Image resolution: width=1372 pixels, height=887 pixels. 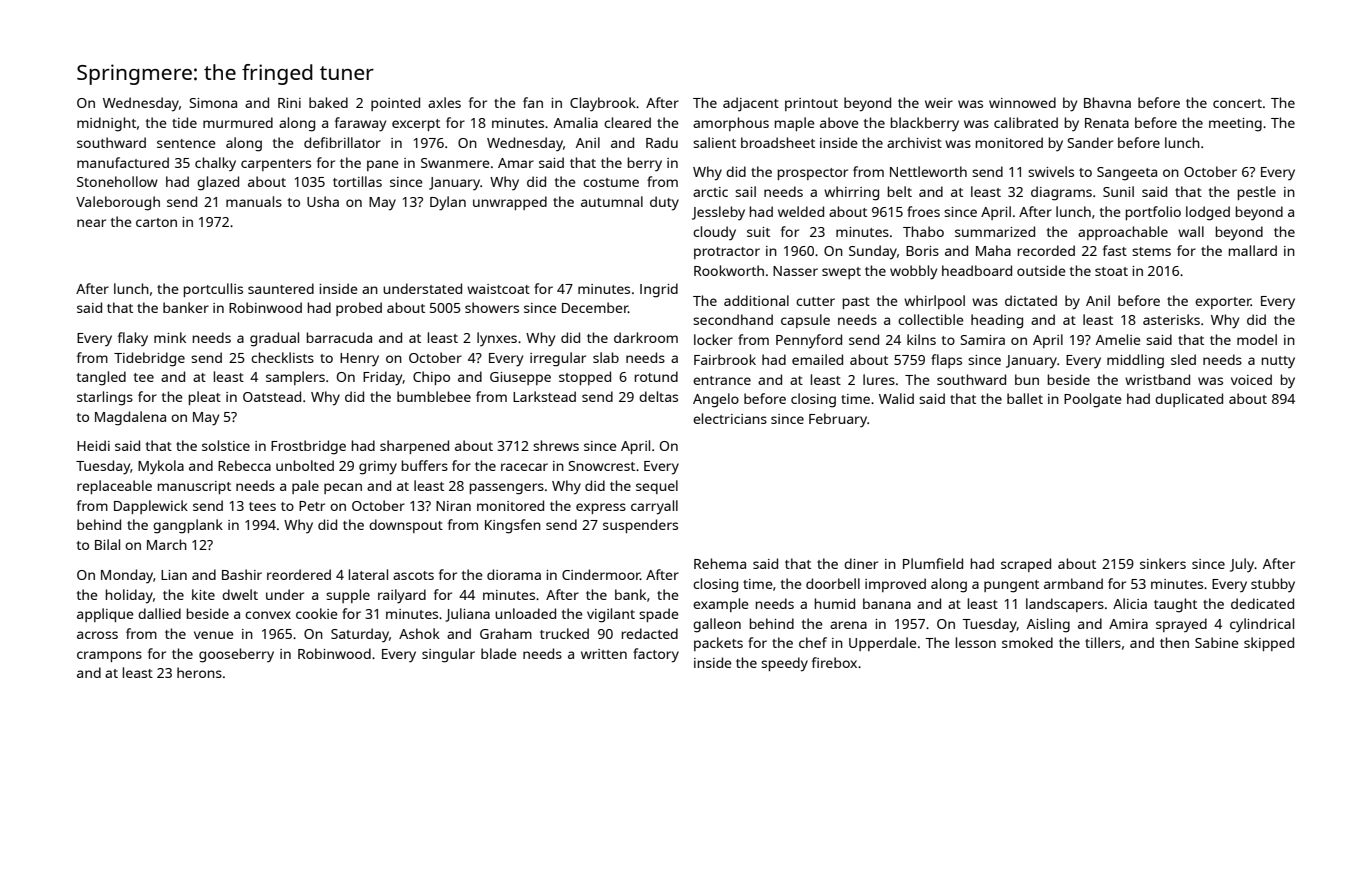 What do you see at coordinates (199, 672) in the screenshot?
I see `herons` at bounding box center [199, 672].
